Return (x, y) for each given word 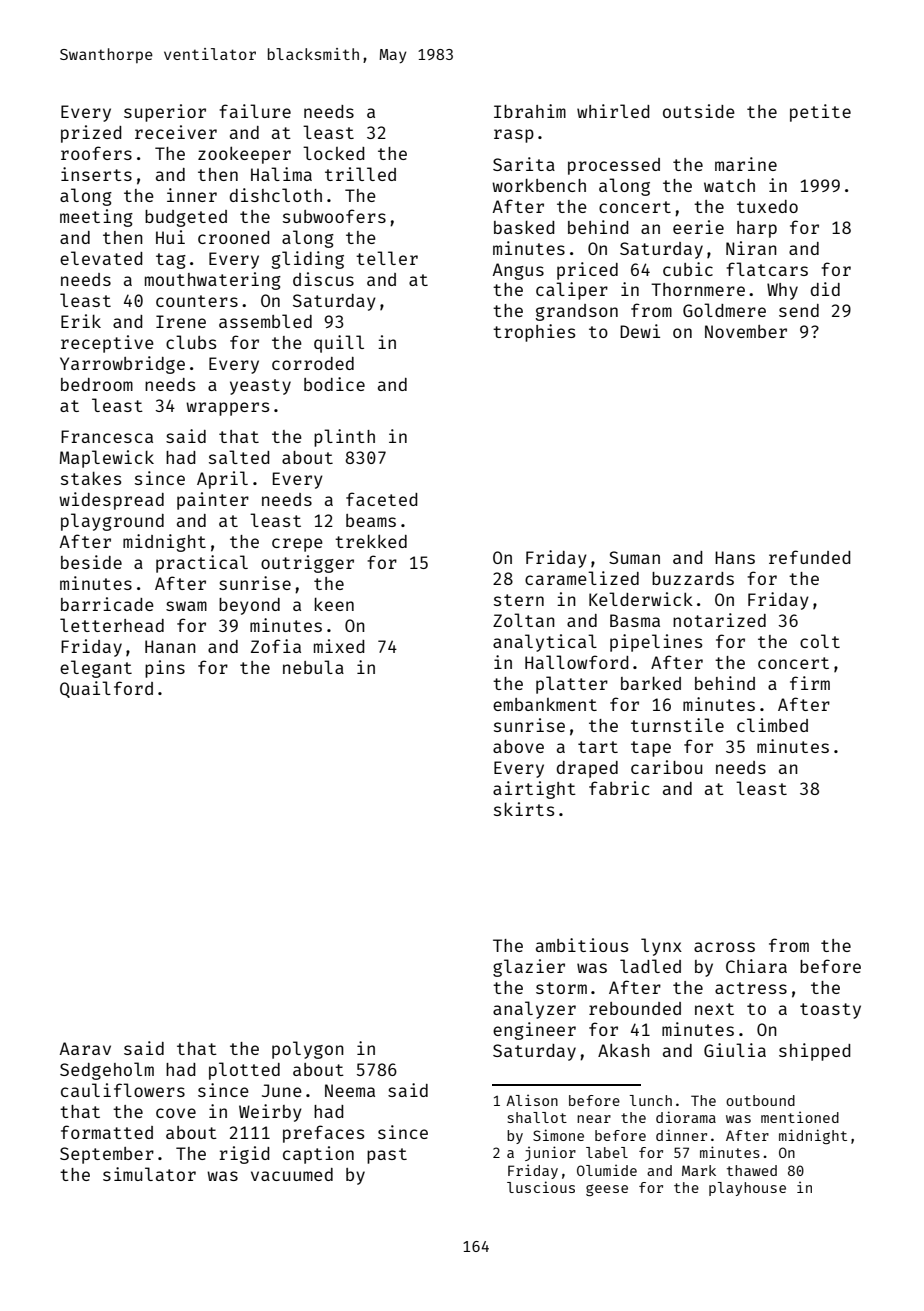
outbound (760, 1100)
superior (165, 113)
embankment (545, 704)
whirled (613, 111)
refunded (809, 557)
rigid (244, 1155)
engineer (534, 1031)
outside (699, 111)
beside (91, 562)
